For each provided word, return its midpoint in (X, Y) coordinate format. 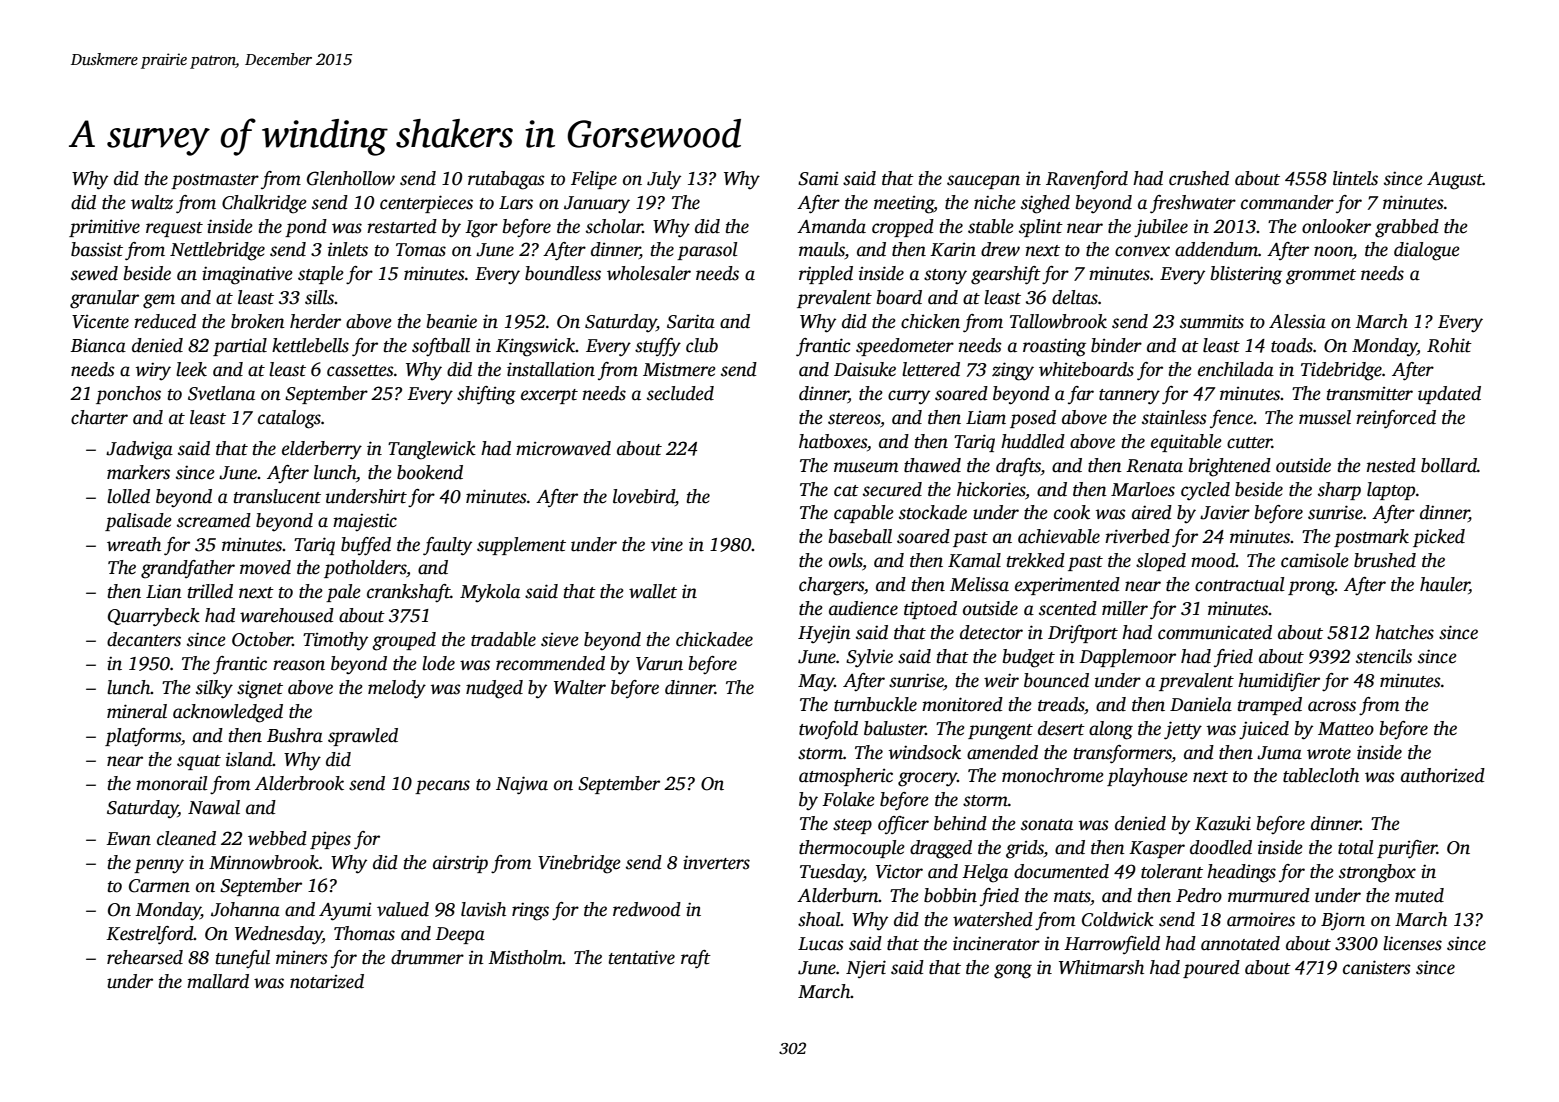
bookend (430, 472)
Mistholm (525, 957)
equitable (1186, 443)
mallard (218, 981)
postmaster (215, 181)
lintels (1355, 178)
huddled (1033, 441)
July (664, 180)
